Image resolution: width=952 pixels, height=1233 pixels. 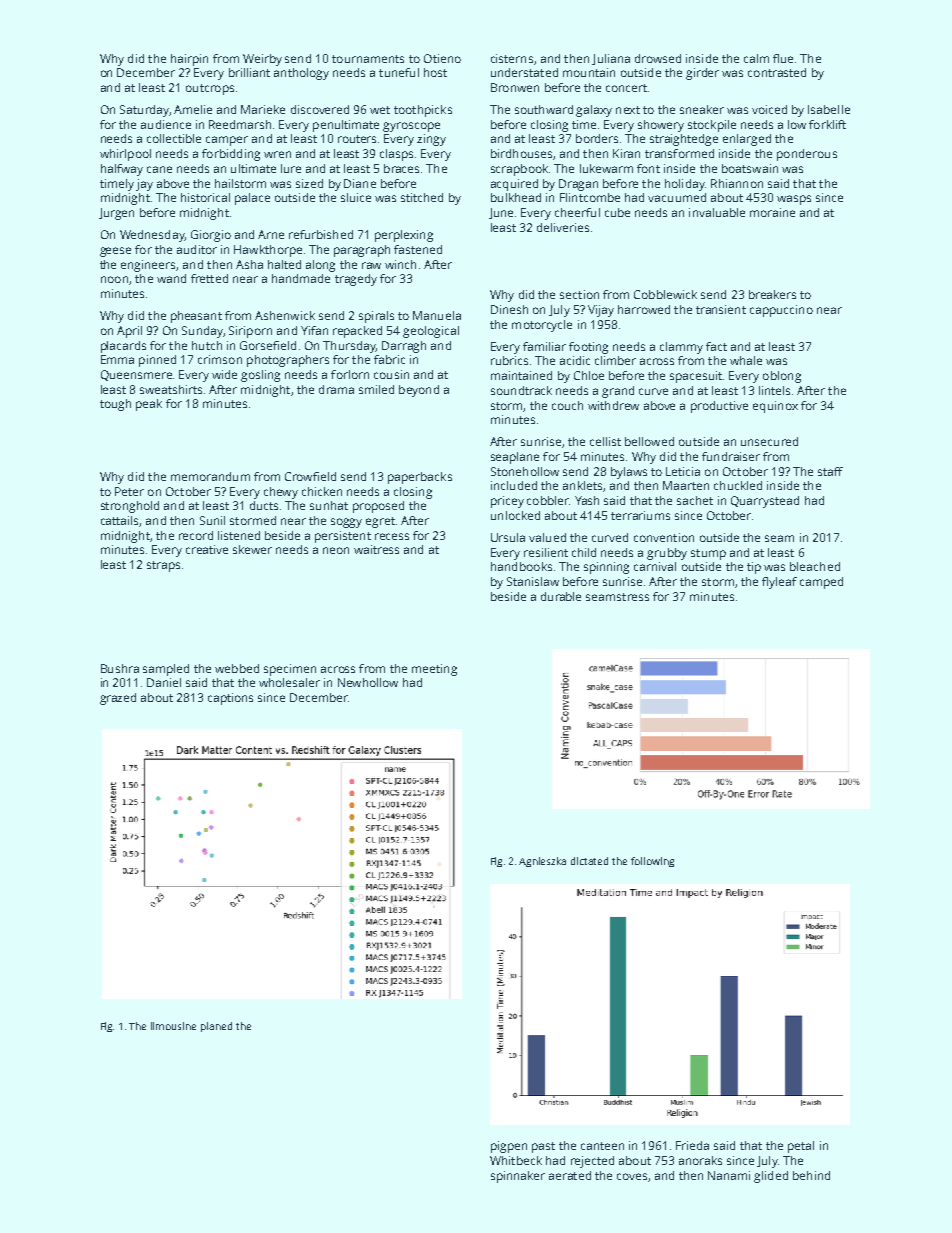 What do you see at coordinates (230, 699) in the screenshot?
I see `captions` at bounding box center [230, 699].
